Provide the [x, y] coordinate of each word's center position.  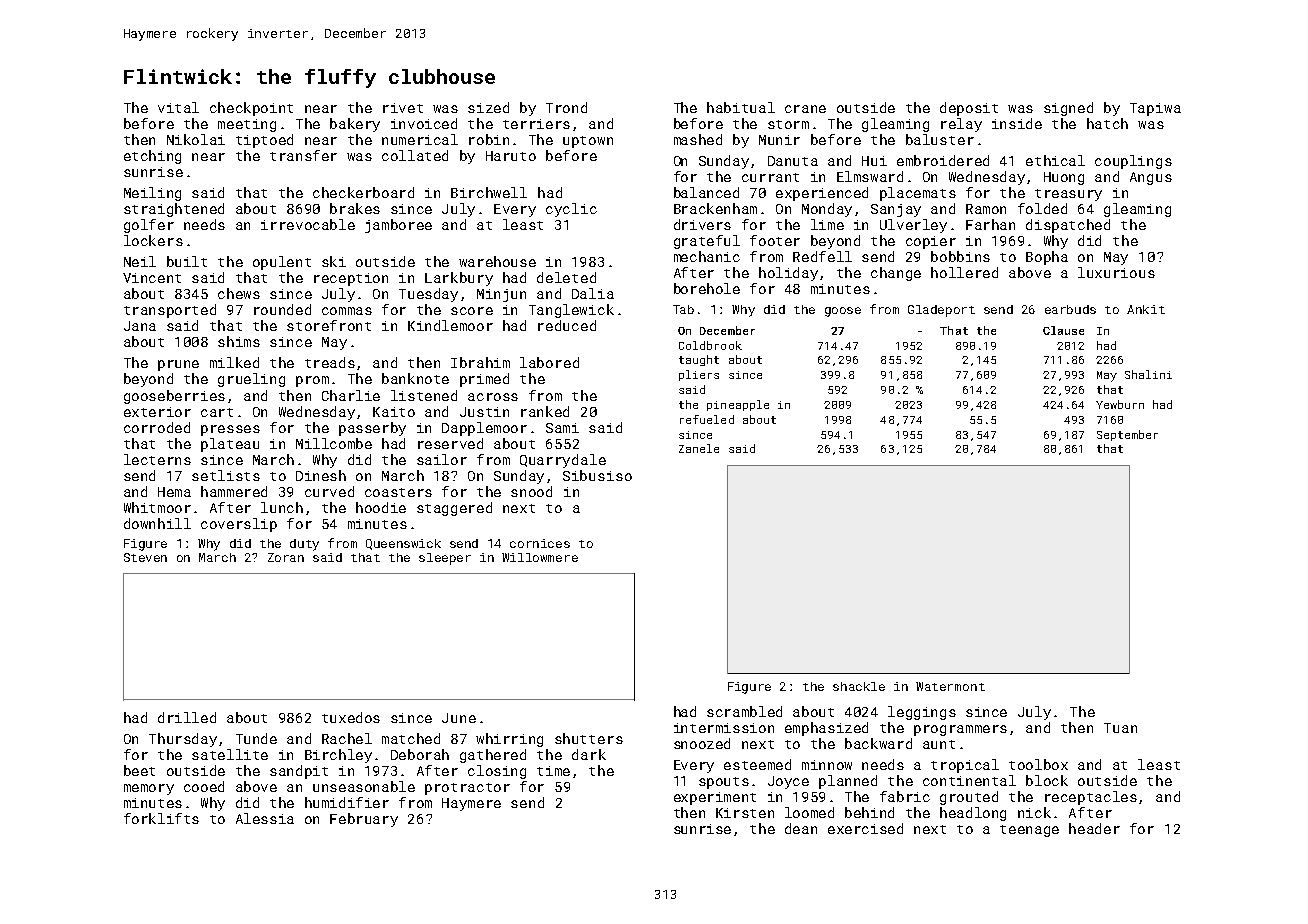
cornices [540, 543]
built [187, 261]
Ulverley [913, 226]
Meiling [152, 194]
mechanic [707, 256]
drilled [187, 717]
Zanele [699, 448]
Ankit [1146, 309]
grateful [707, 242]
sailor [442, 459]
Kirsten [745, 813]
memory [149, 789]
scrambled [744, 711]
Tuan [1120, 728]
